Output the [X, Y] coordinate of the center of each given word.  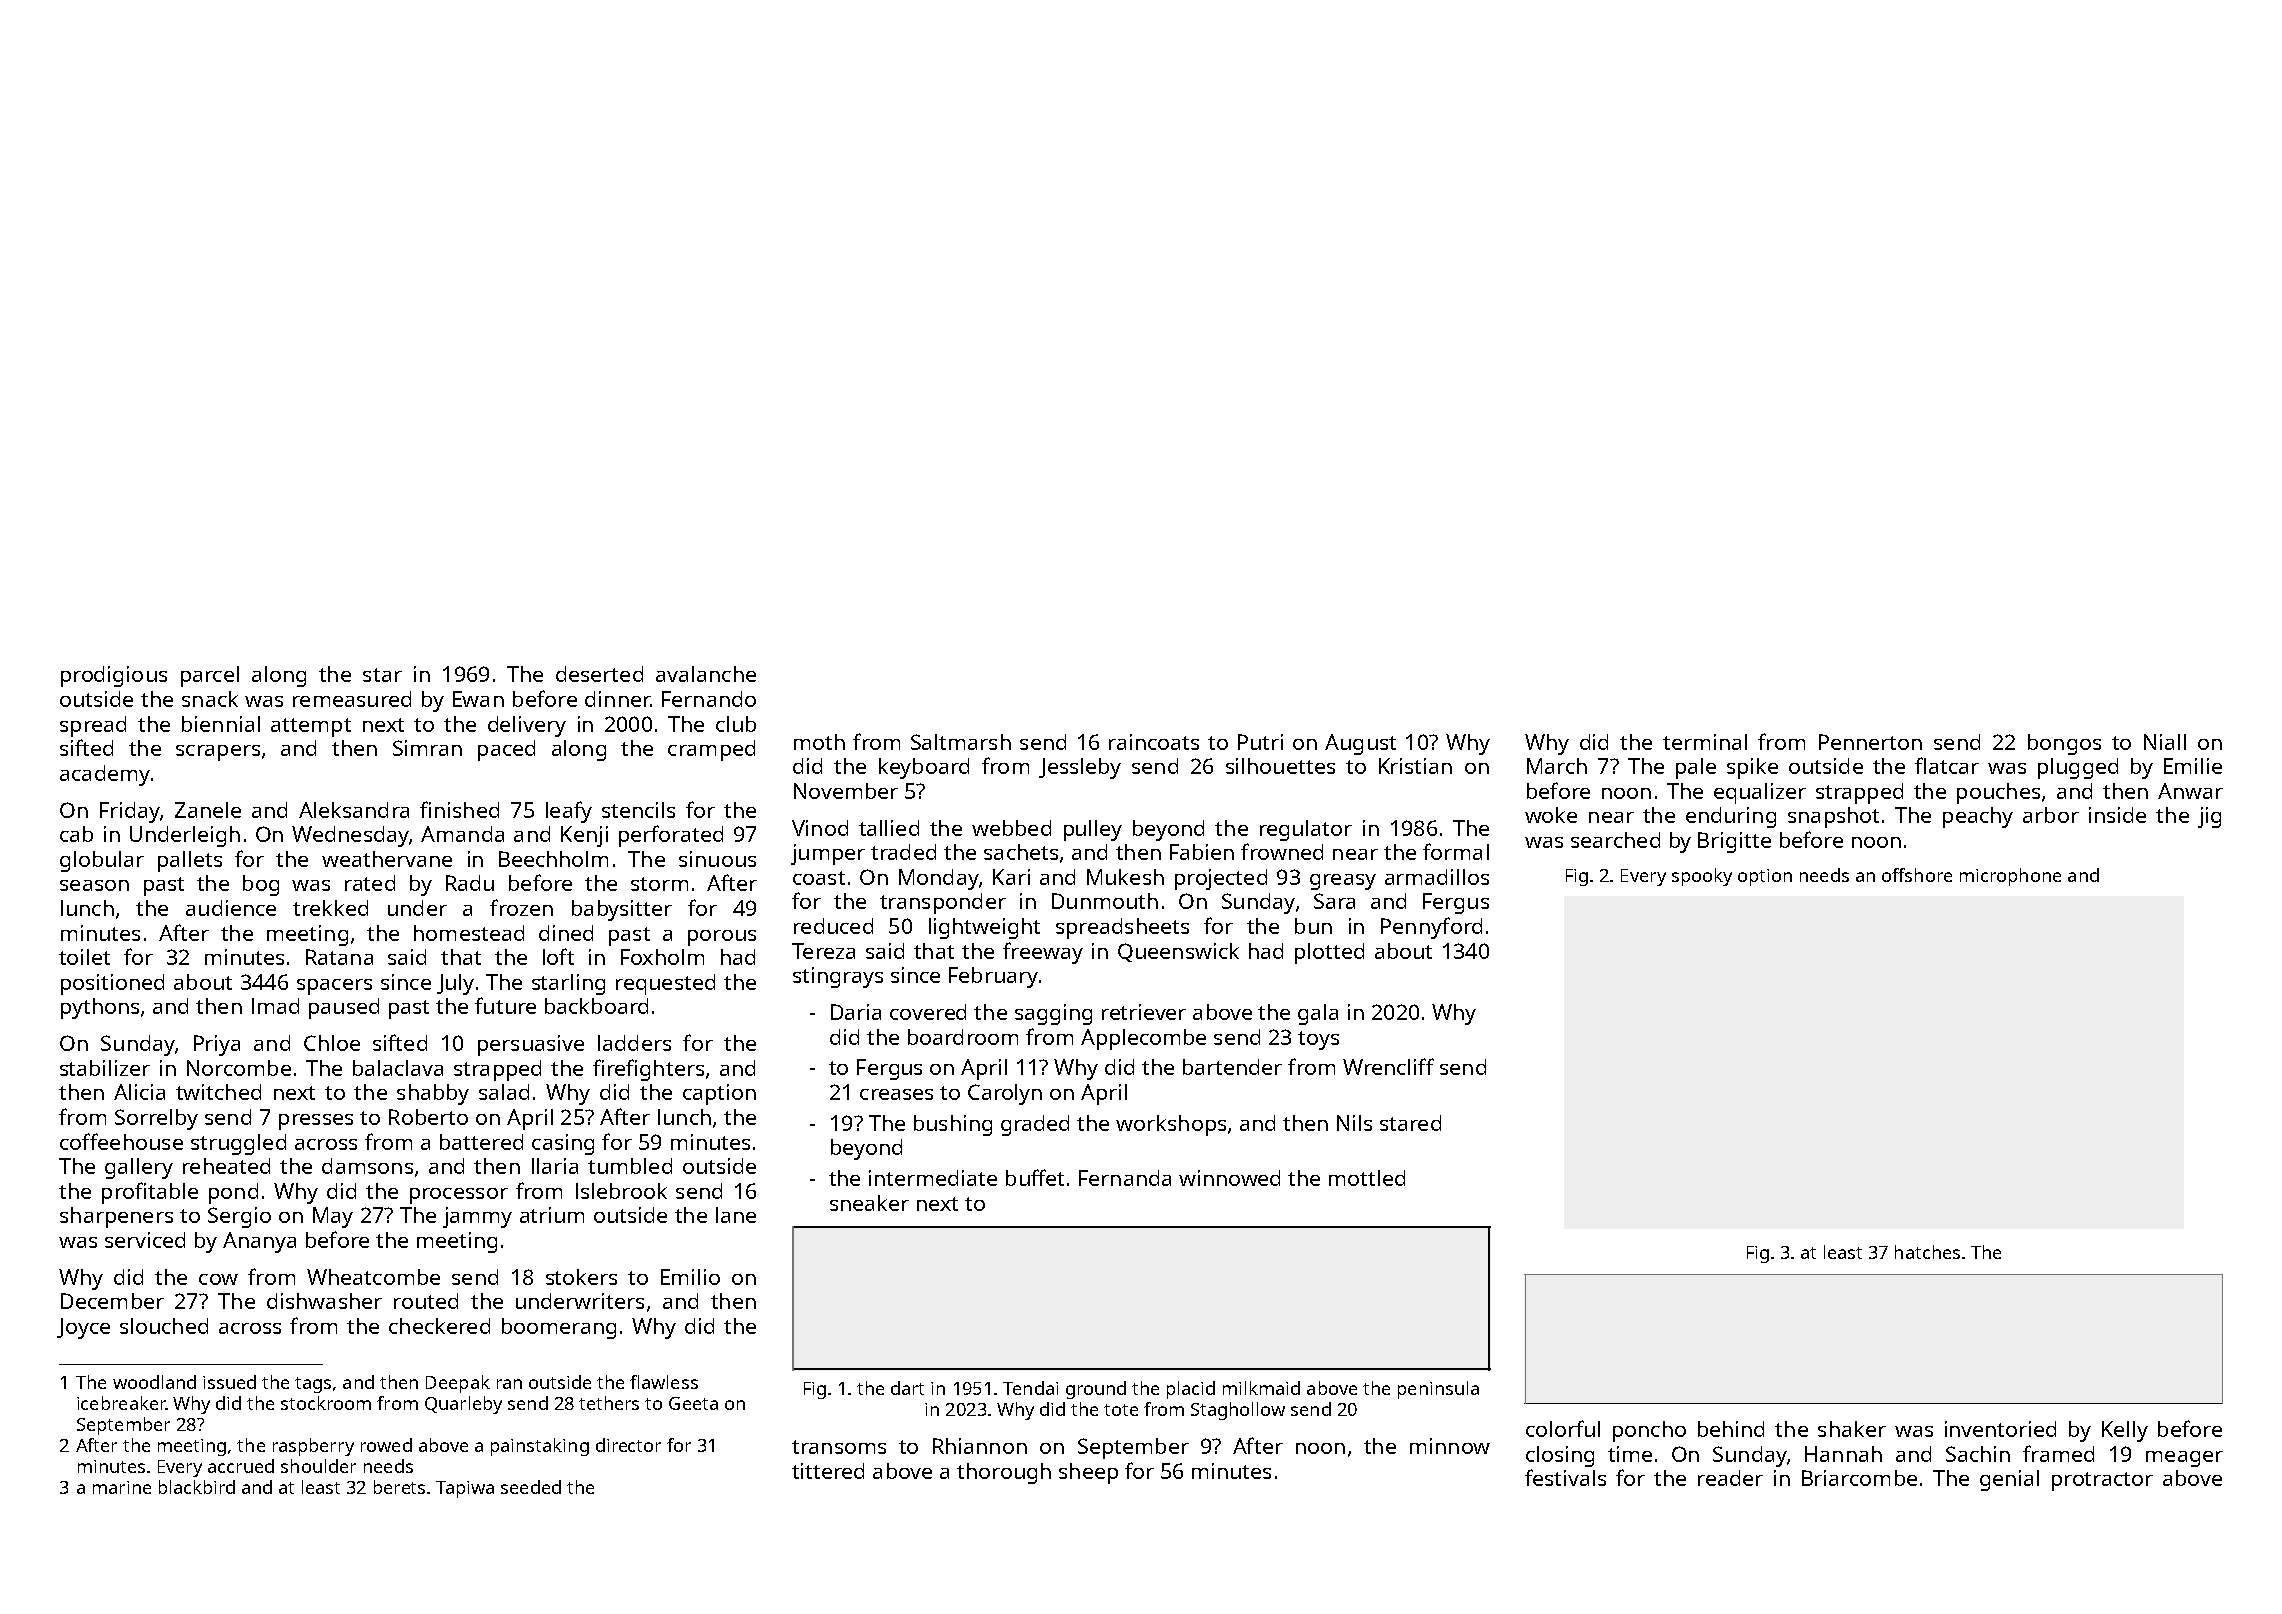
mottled [1367, 1178]
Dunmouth [1105, 901]
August [1360, 744]
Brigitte [1734, 842]
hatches [1927, 1252]
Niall [2165, 742]
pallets [190, 861]
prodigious [114, 676]
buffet [1035, 1177]
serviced [145, 1240]
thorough [1004, 1473]
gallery [139, 1168]
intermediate [933, 1178]
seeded [531, 1487]
